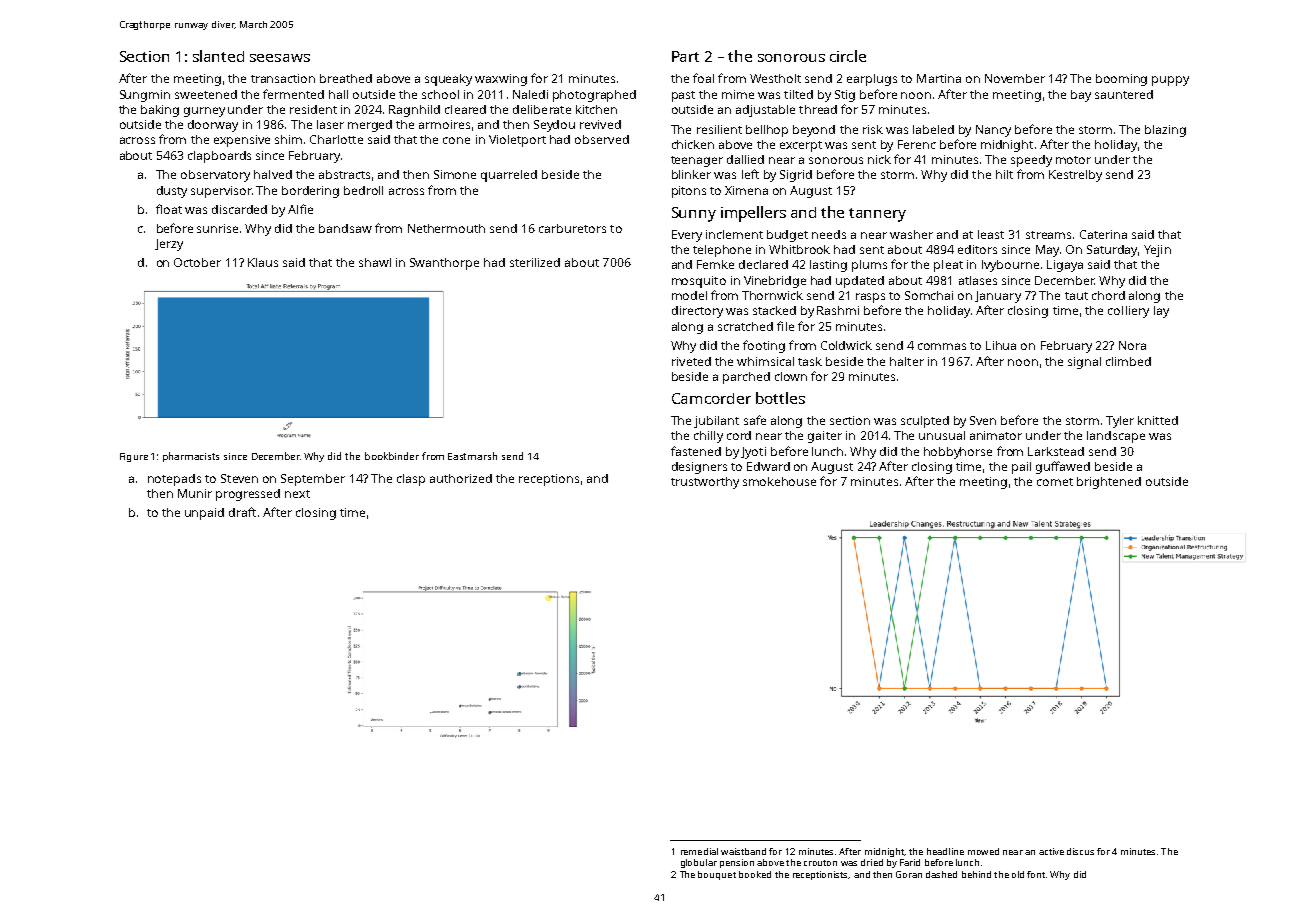 The width and height of the screenshot is (1308, 924). I want to click on puppy, so click(1170, 81).
